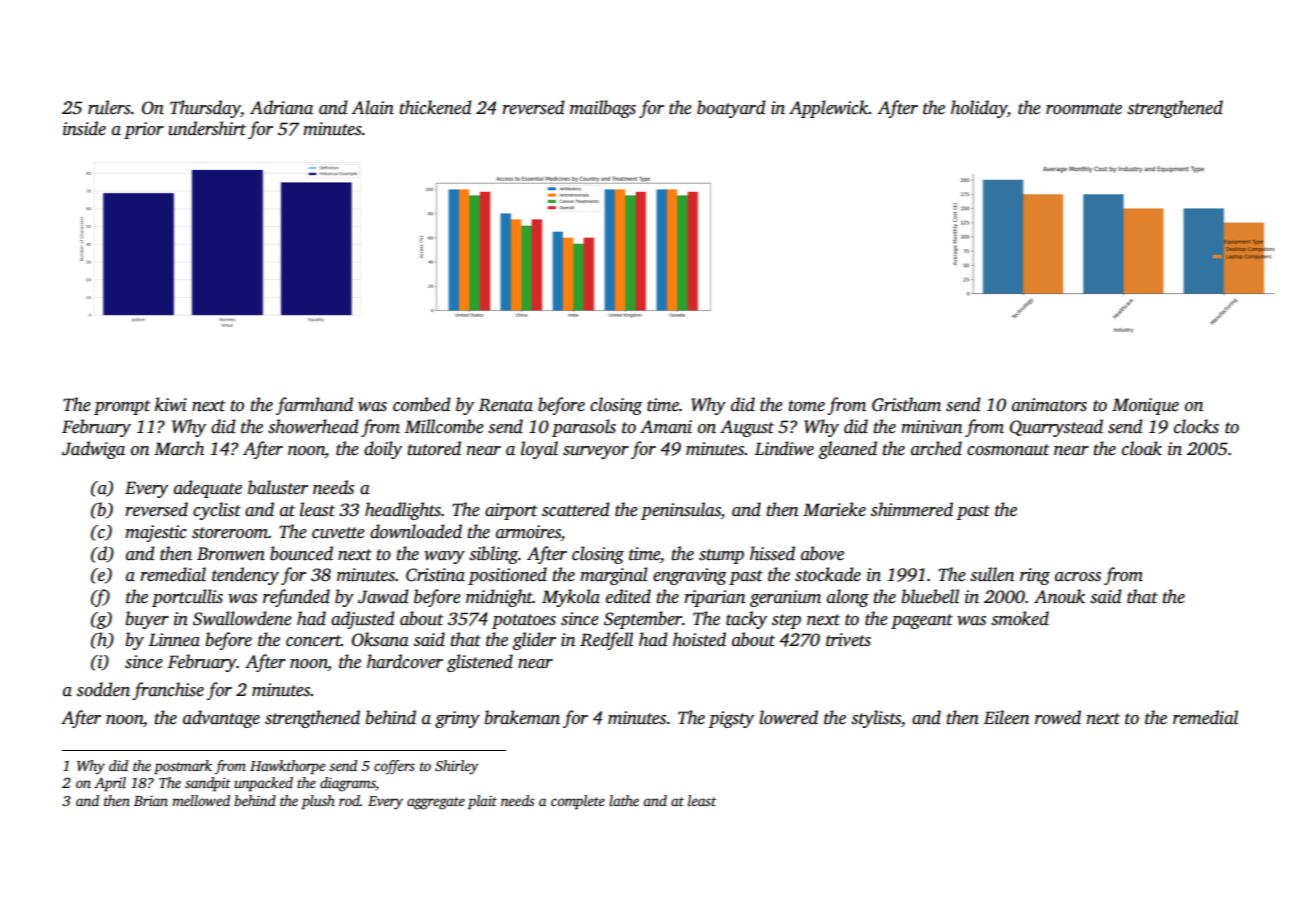  I want to click on roommate, so click(1084, 109).
